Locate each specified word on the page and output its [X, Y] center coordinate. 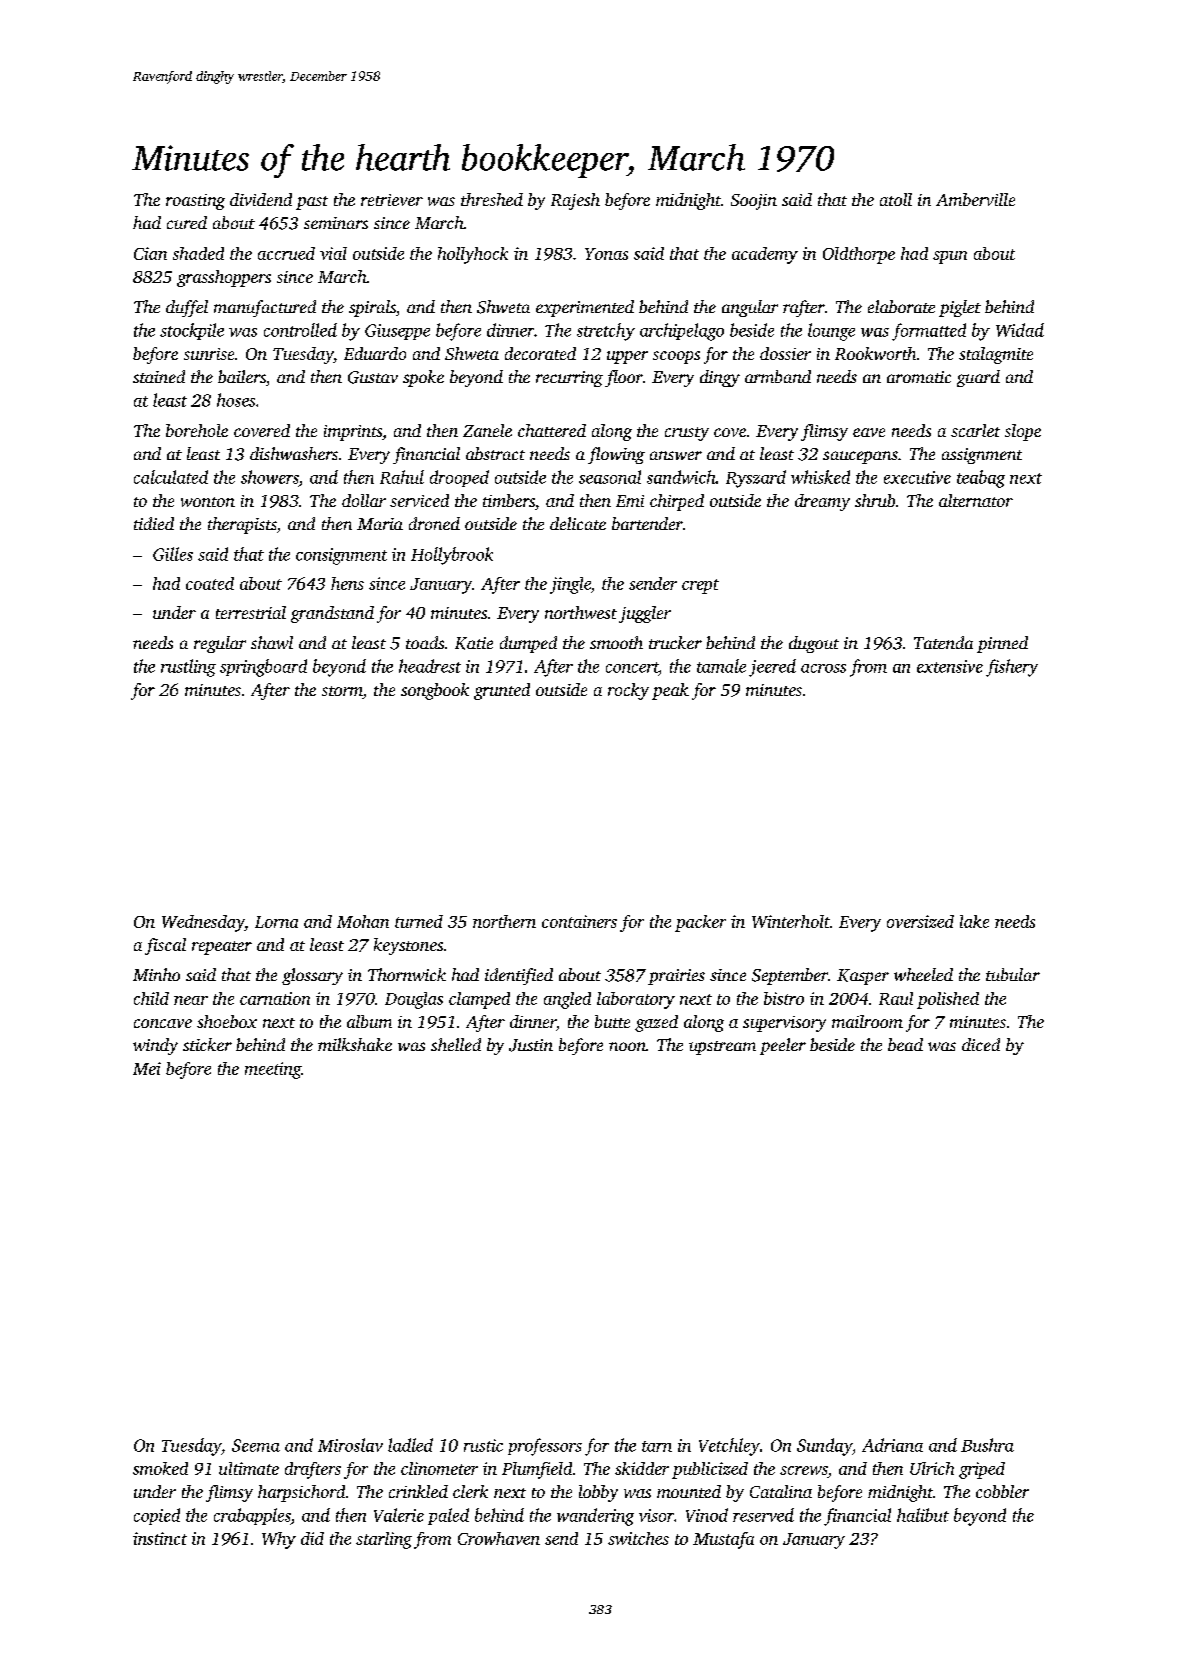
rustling [188, 668]
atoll [896, 199]
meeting [273, 1070]
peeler [783, 1046]
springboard [263, 668]
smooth [616, 642]
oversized [920, 921]
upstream [722, 1048]
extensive [950, 666]
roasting [195, 202]
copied [157, 1516]
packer [700, 923]
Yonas [606, 254]
